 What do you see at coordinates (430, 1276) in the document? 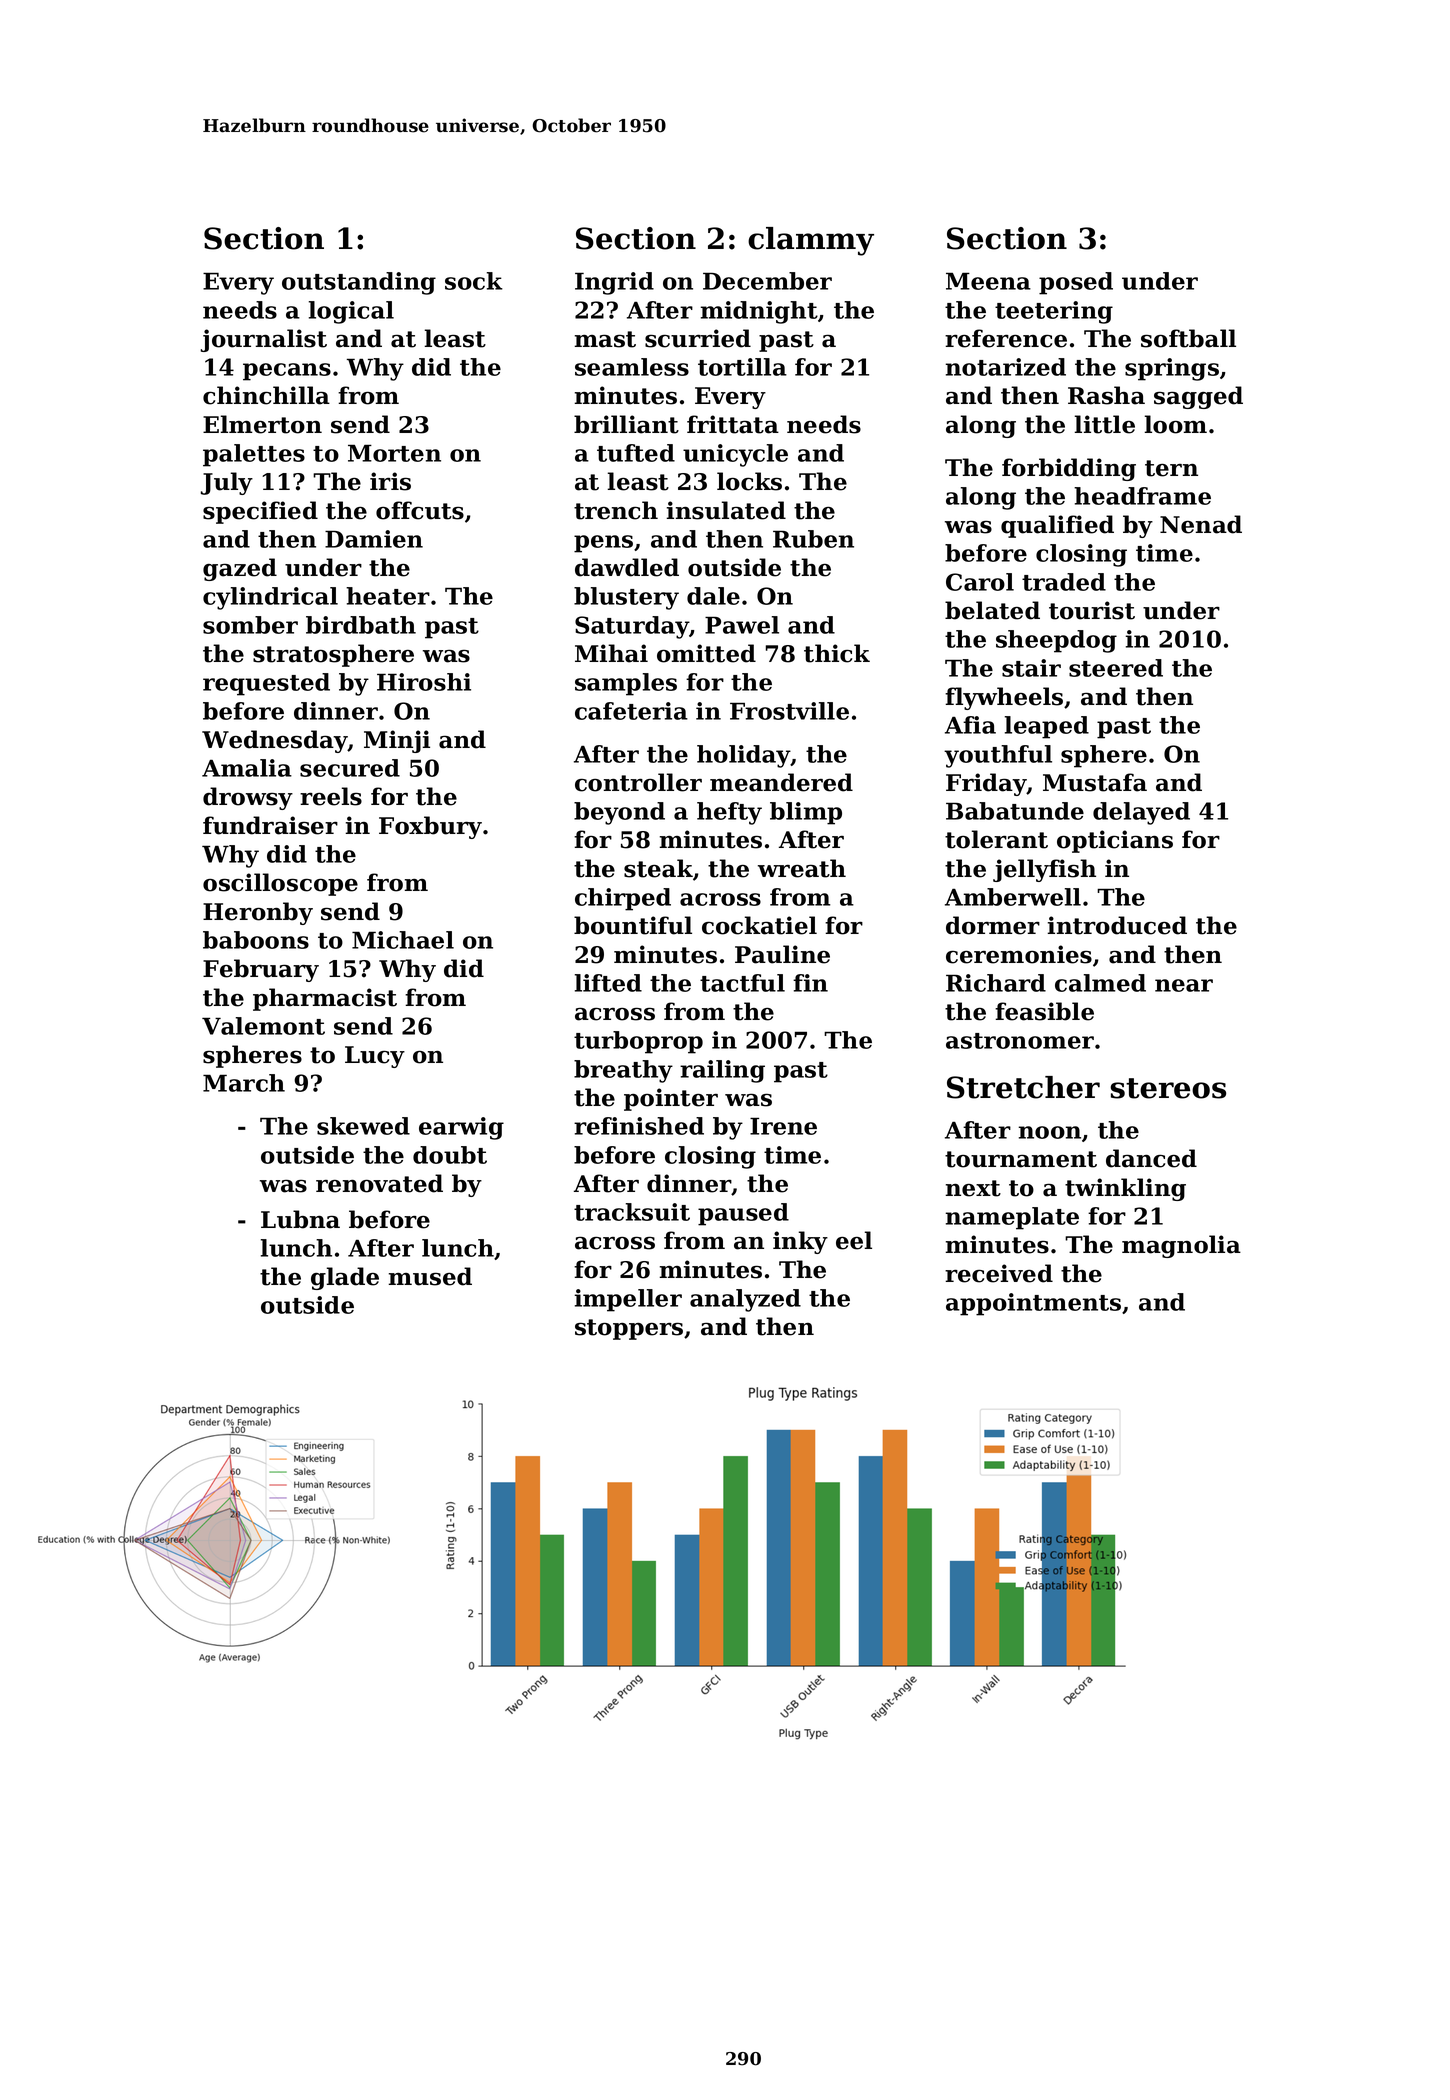
I see `mused` at bounding box center [430, 1276].
